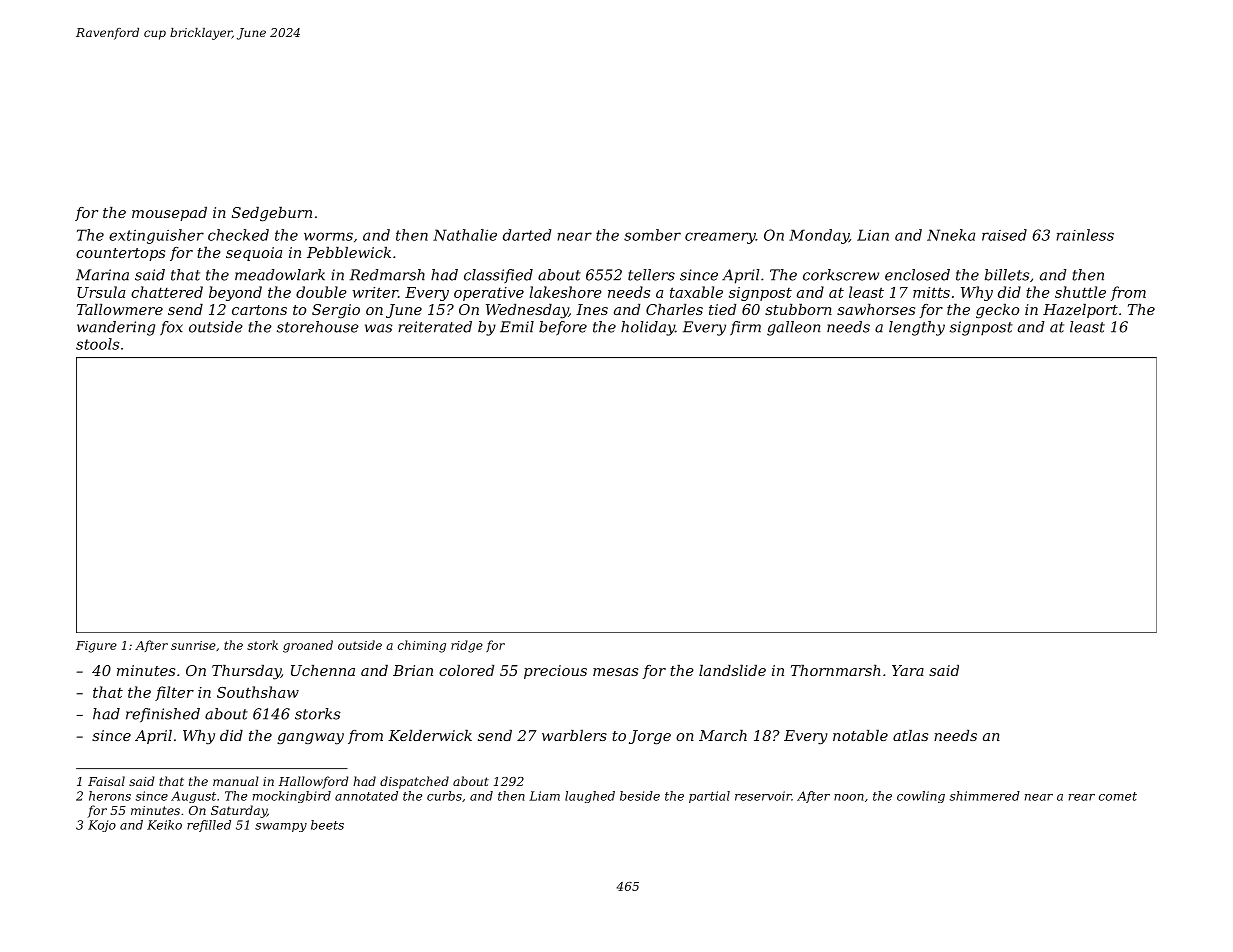  What do you see at coordinates (193, 645) in the screenshot?
I see `sunrise` at bounding box center [193, 645].
